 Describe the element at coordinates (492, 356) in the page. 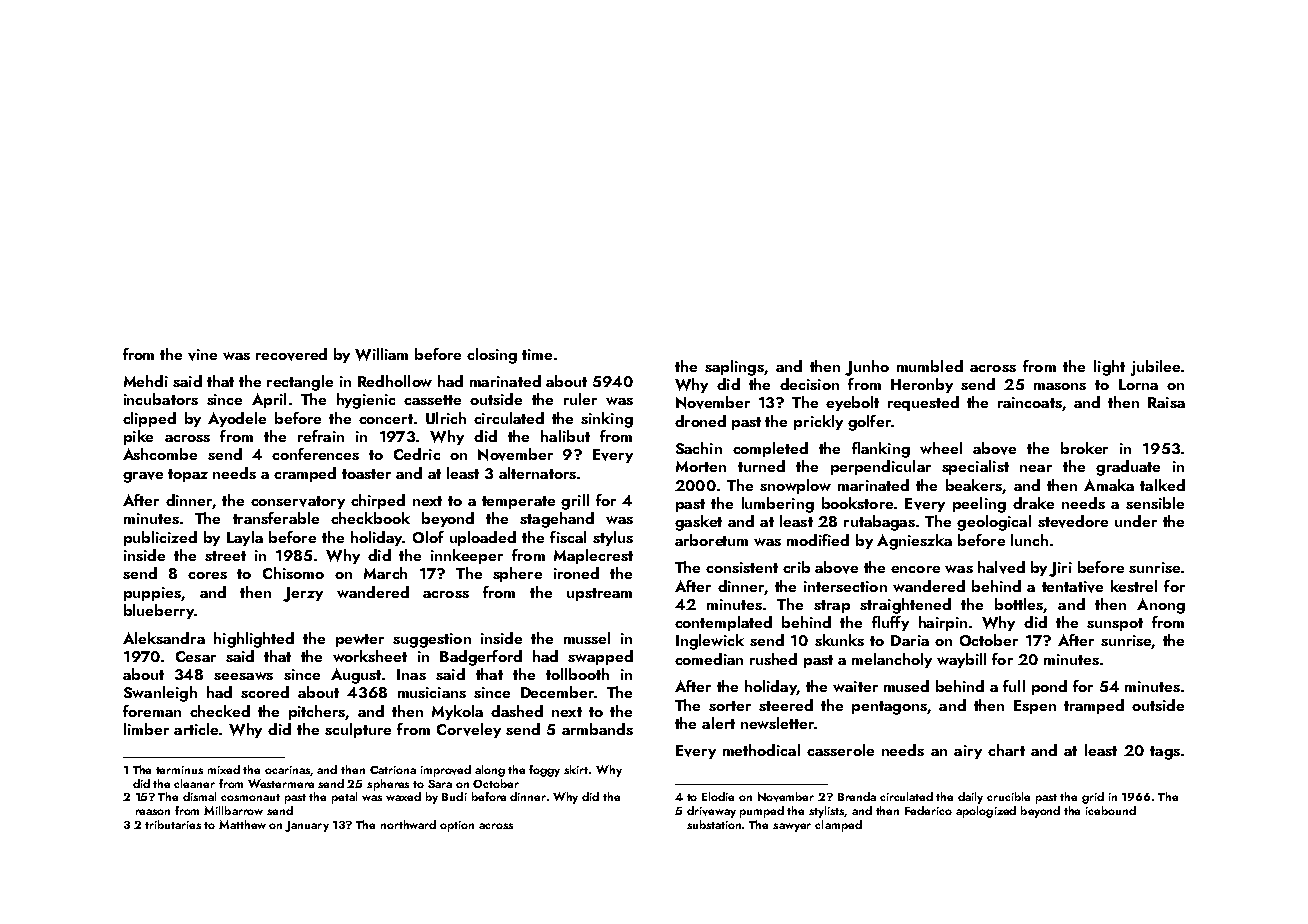

I see `closing` at that location.
